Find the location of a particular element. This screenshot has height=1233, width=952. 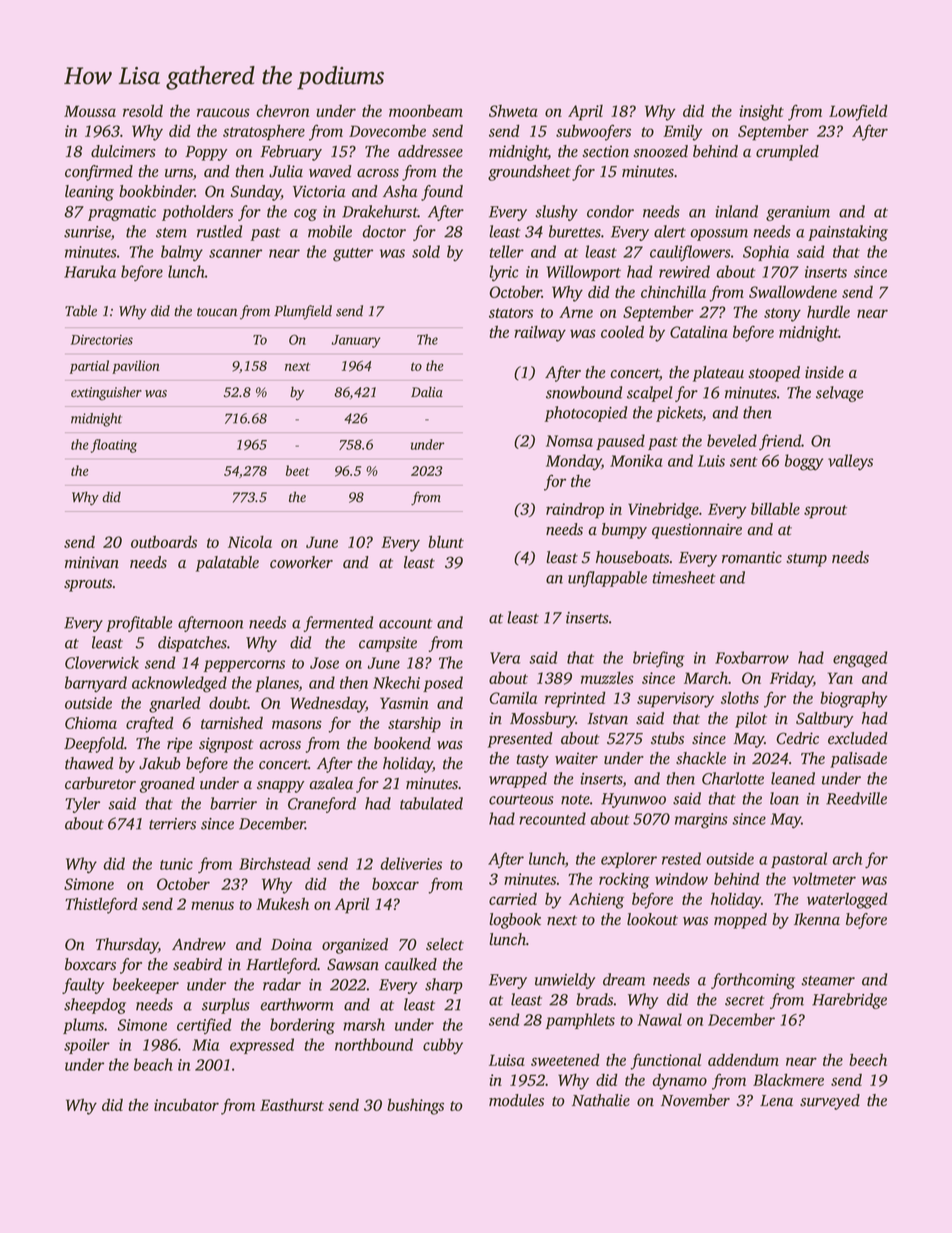

snoozed is located at coordinates (660, 151).
